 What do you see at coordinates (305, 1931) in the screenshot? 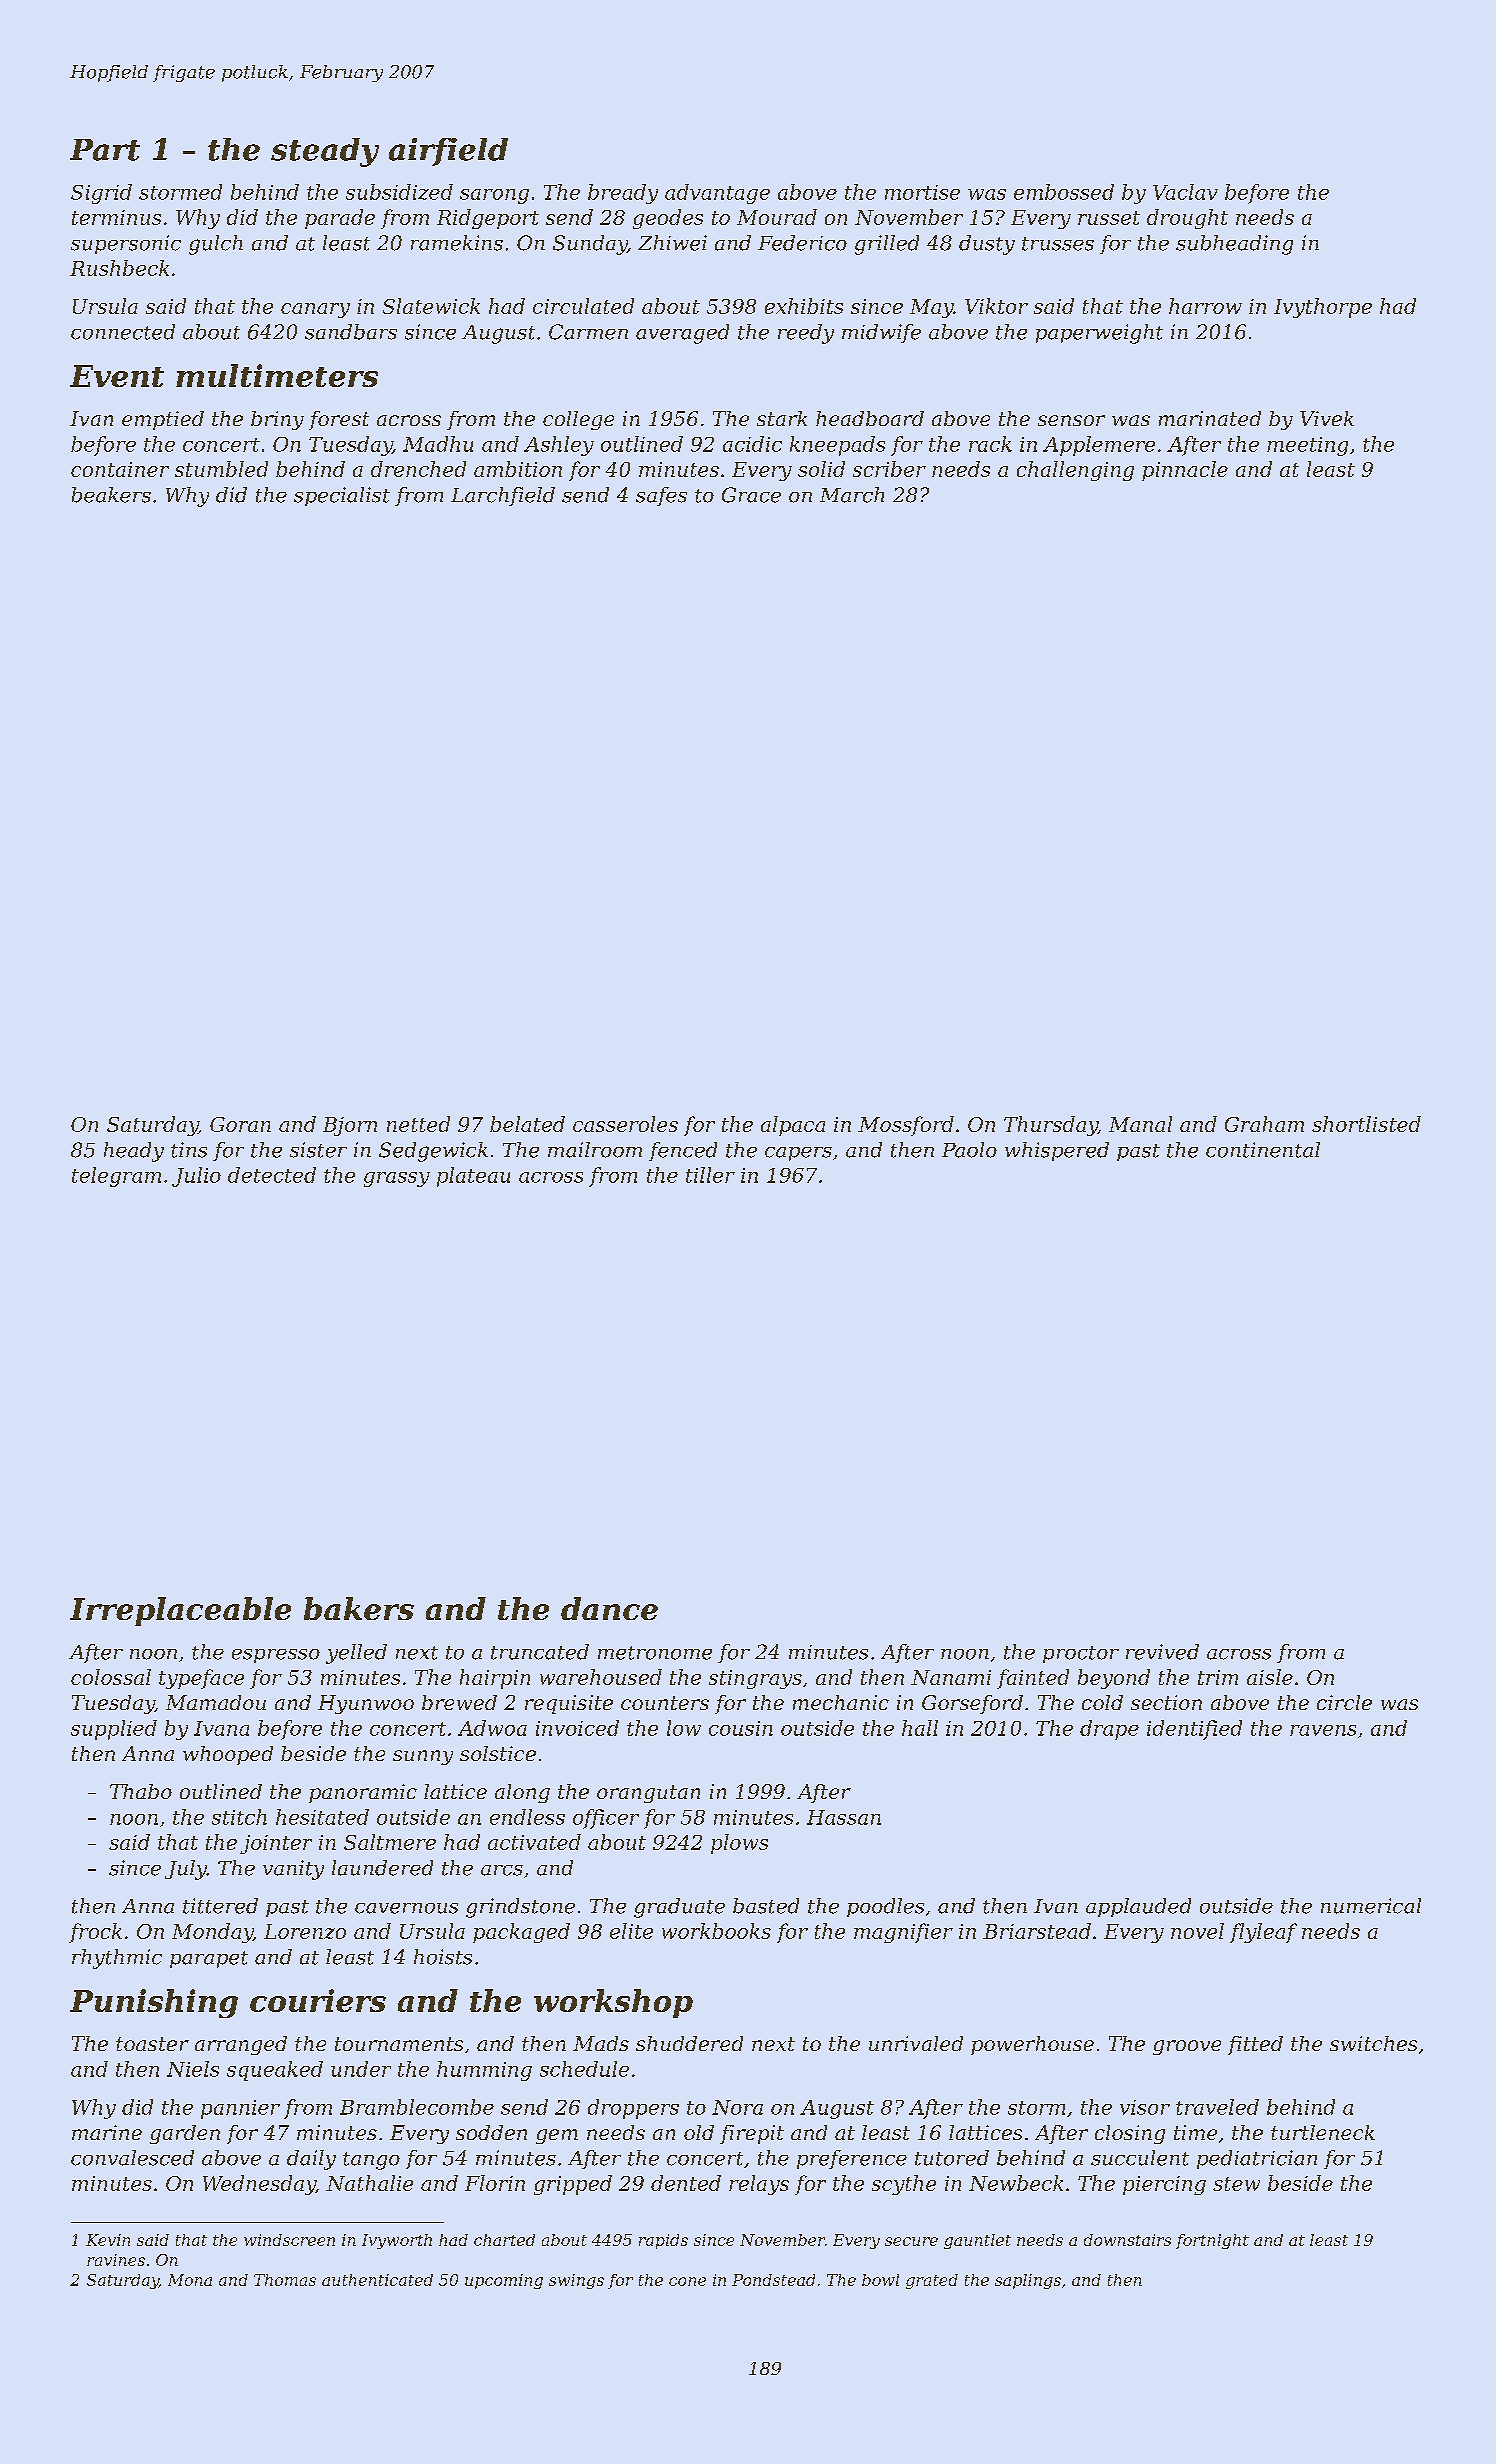
I see `Lorenzo` at bounding box center [305, 1931].
